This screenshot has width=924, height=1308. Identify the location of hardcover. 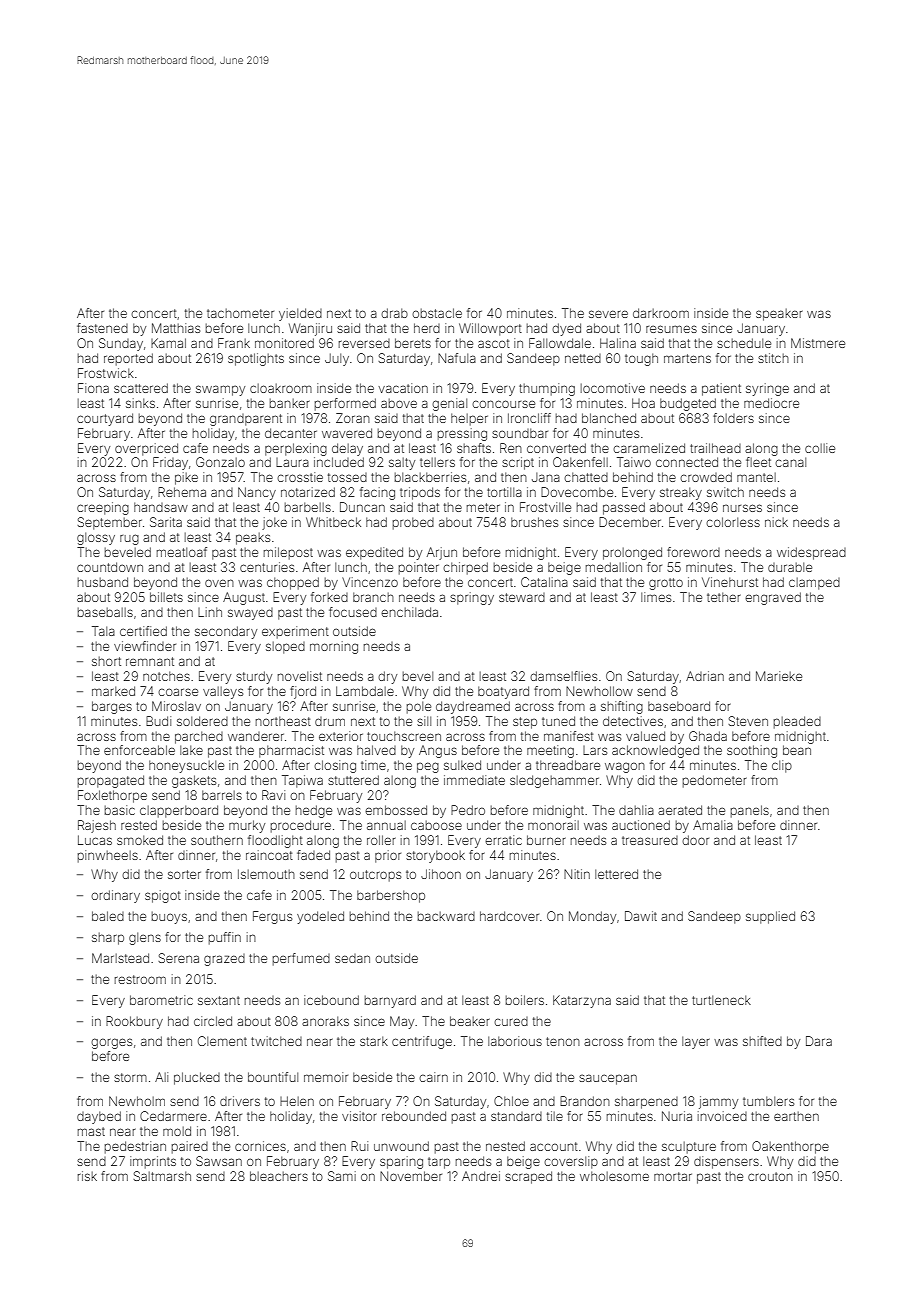
(509, 916).
